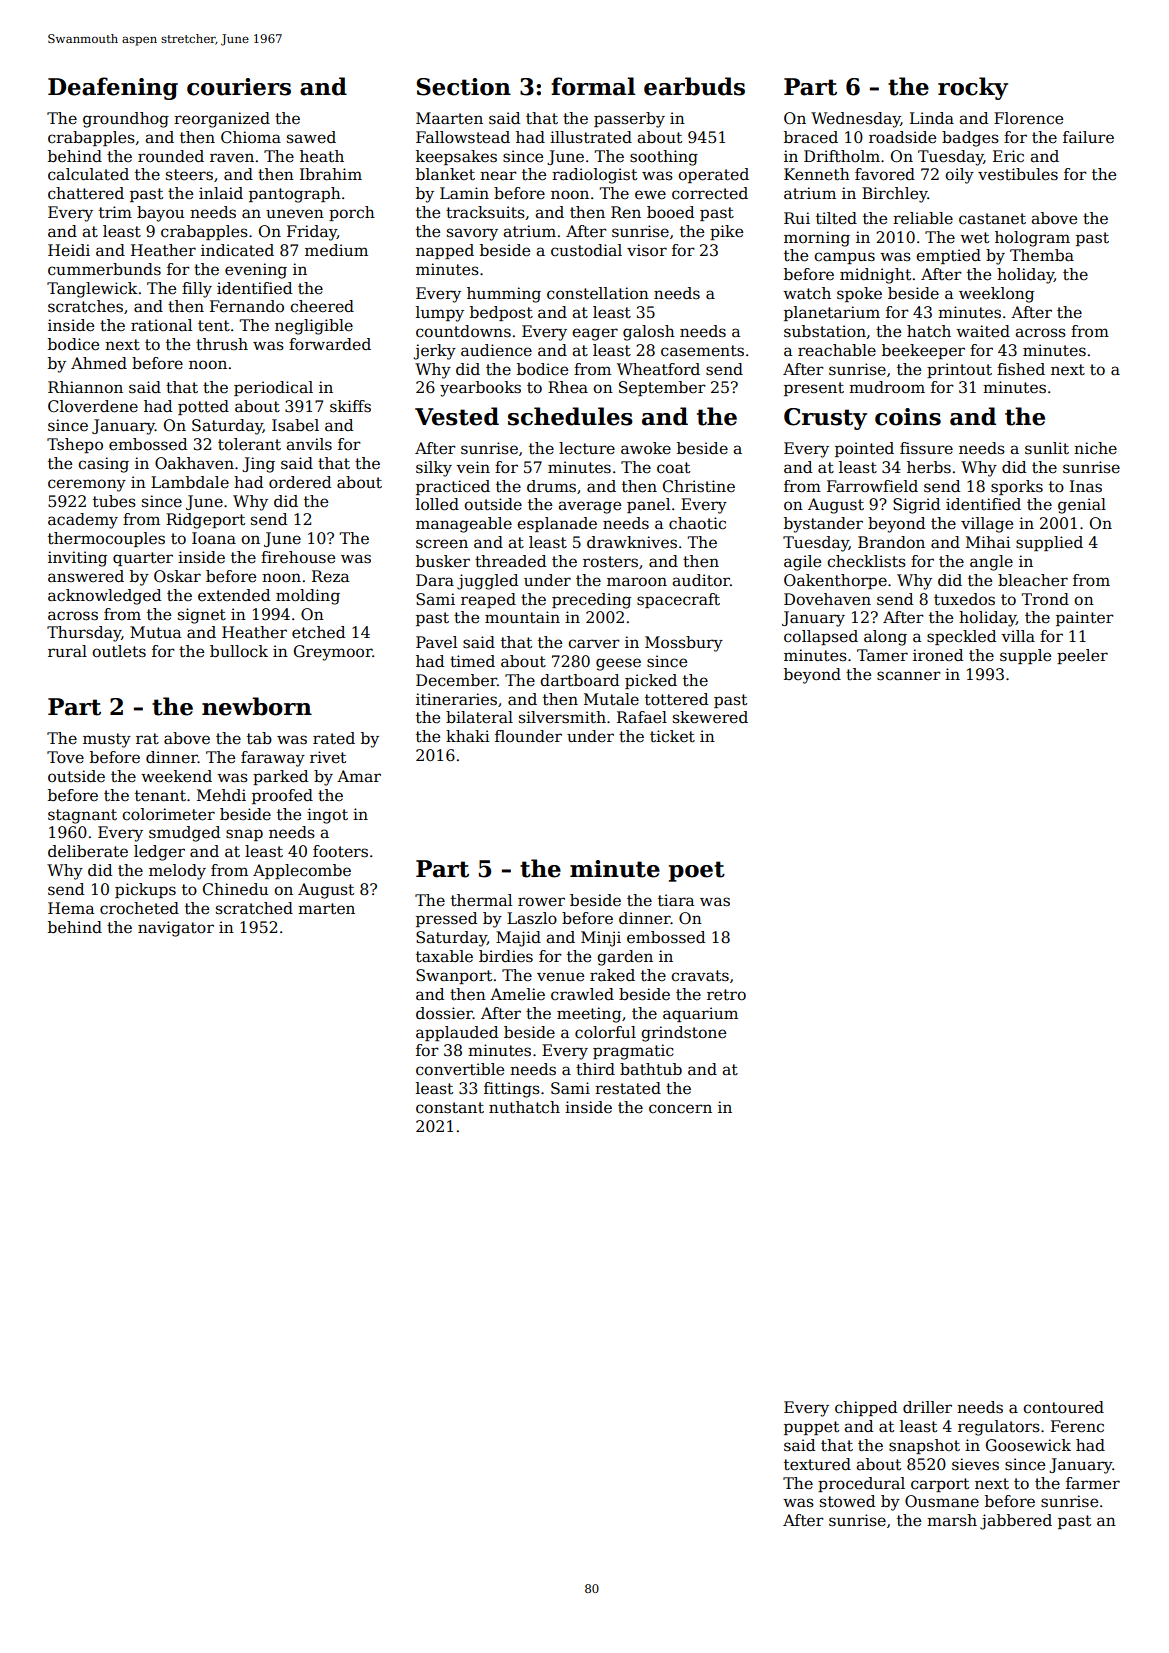 The image size is (1169, 1653). Describe the element at coordinates (126, 120) in the image. I see `groundhog` at that location.
